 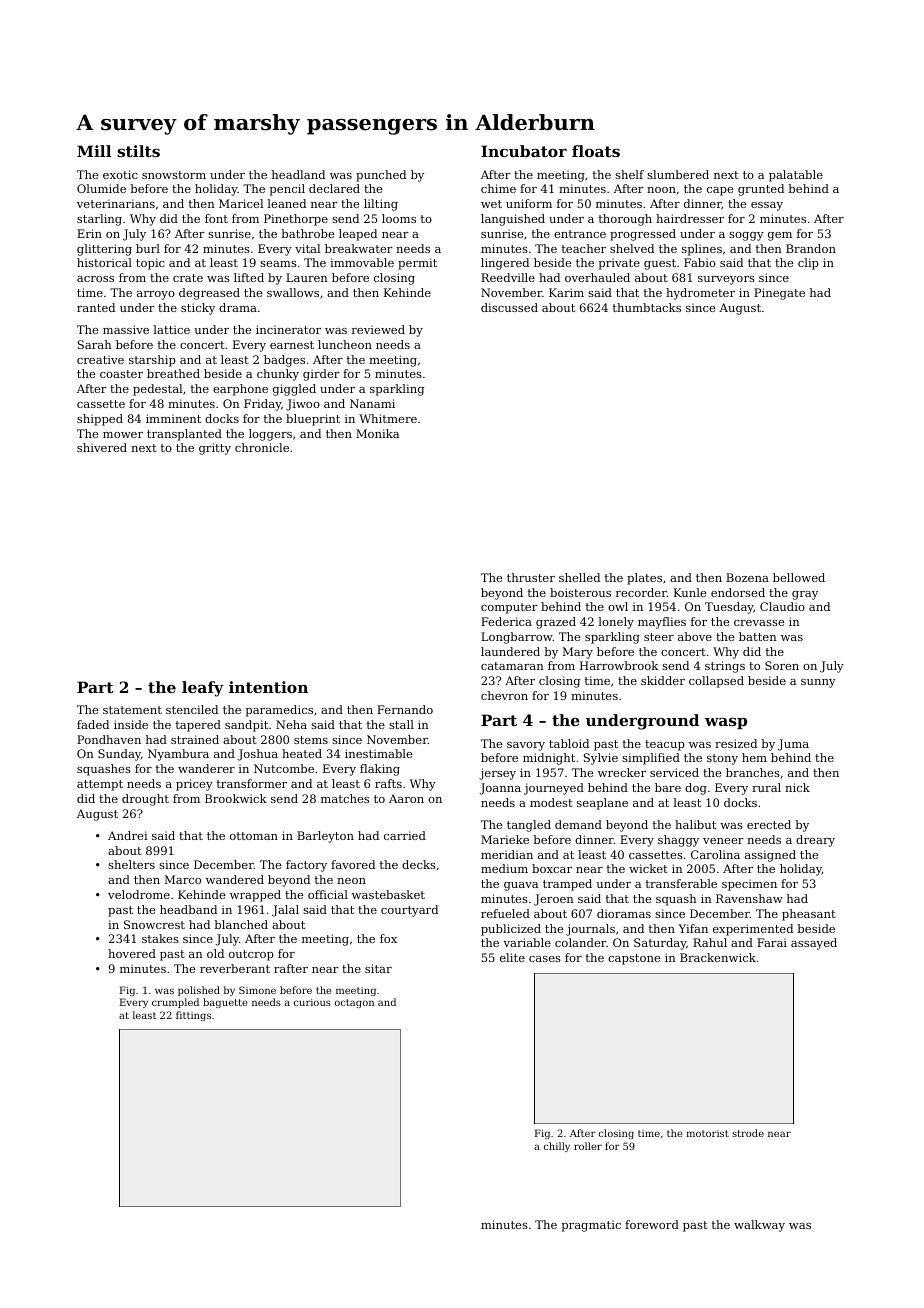 What do you see at coordinates (193, 1016) in the screenshot?
I see `fittings` at bounding box center [193, 1016].
